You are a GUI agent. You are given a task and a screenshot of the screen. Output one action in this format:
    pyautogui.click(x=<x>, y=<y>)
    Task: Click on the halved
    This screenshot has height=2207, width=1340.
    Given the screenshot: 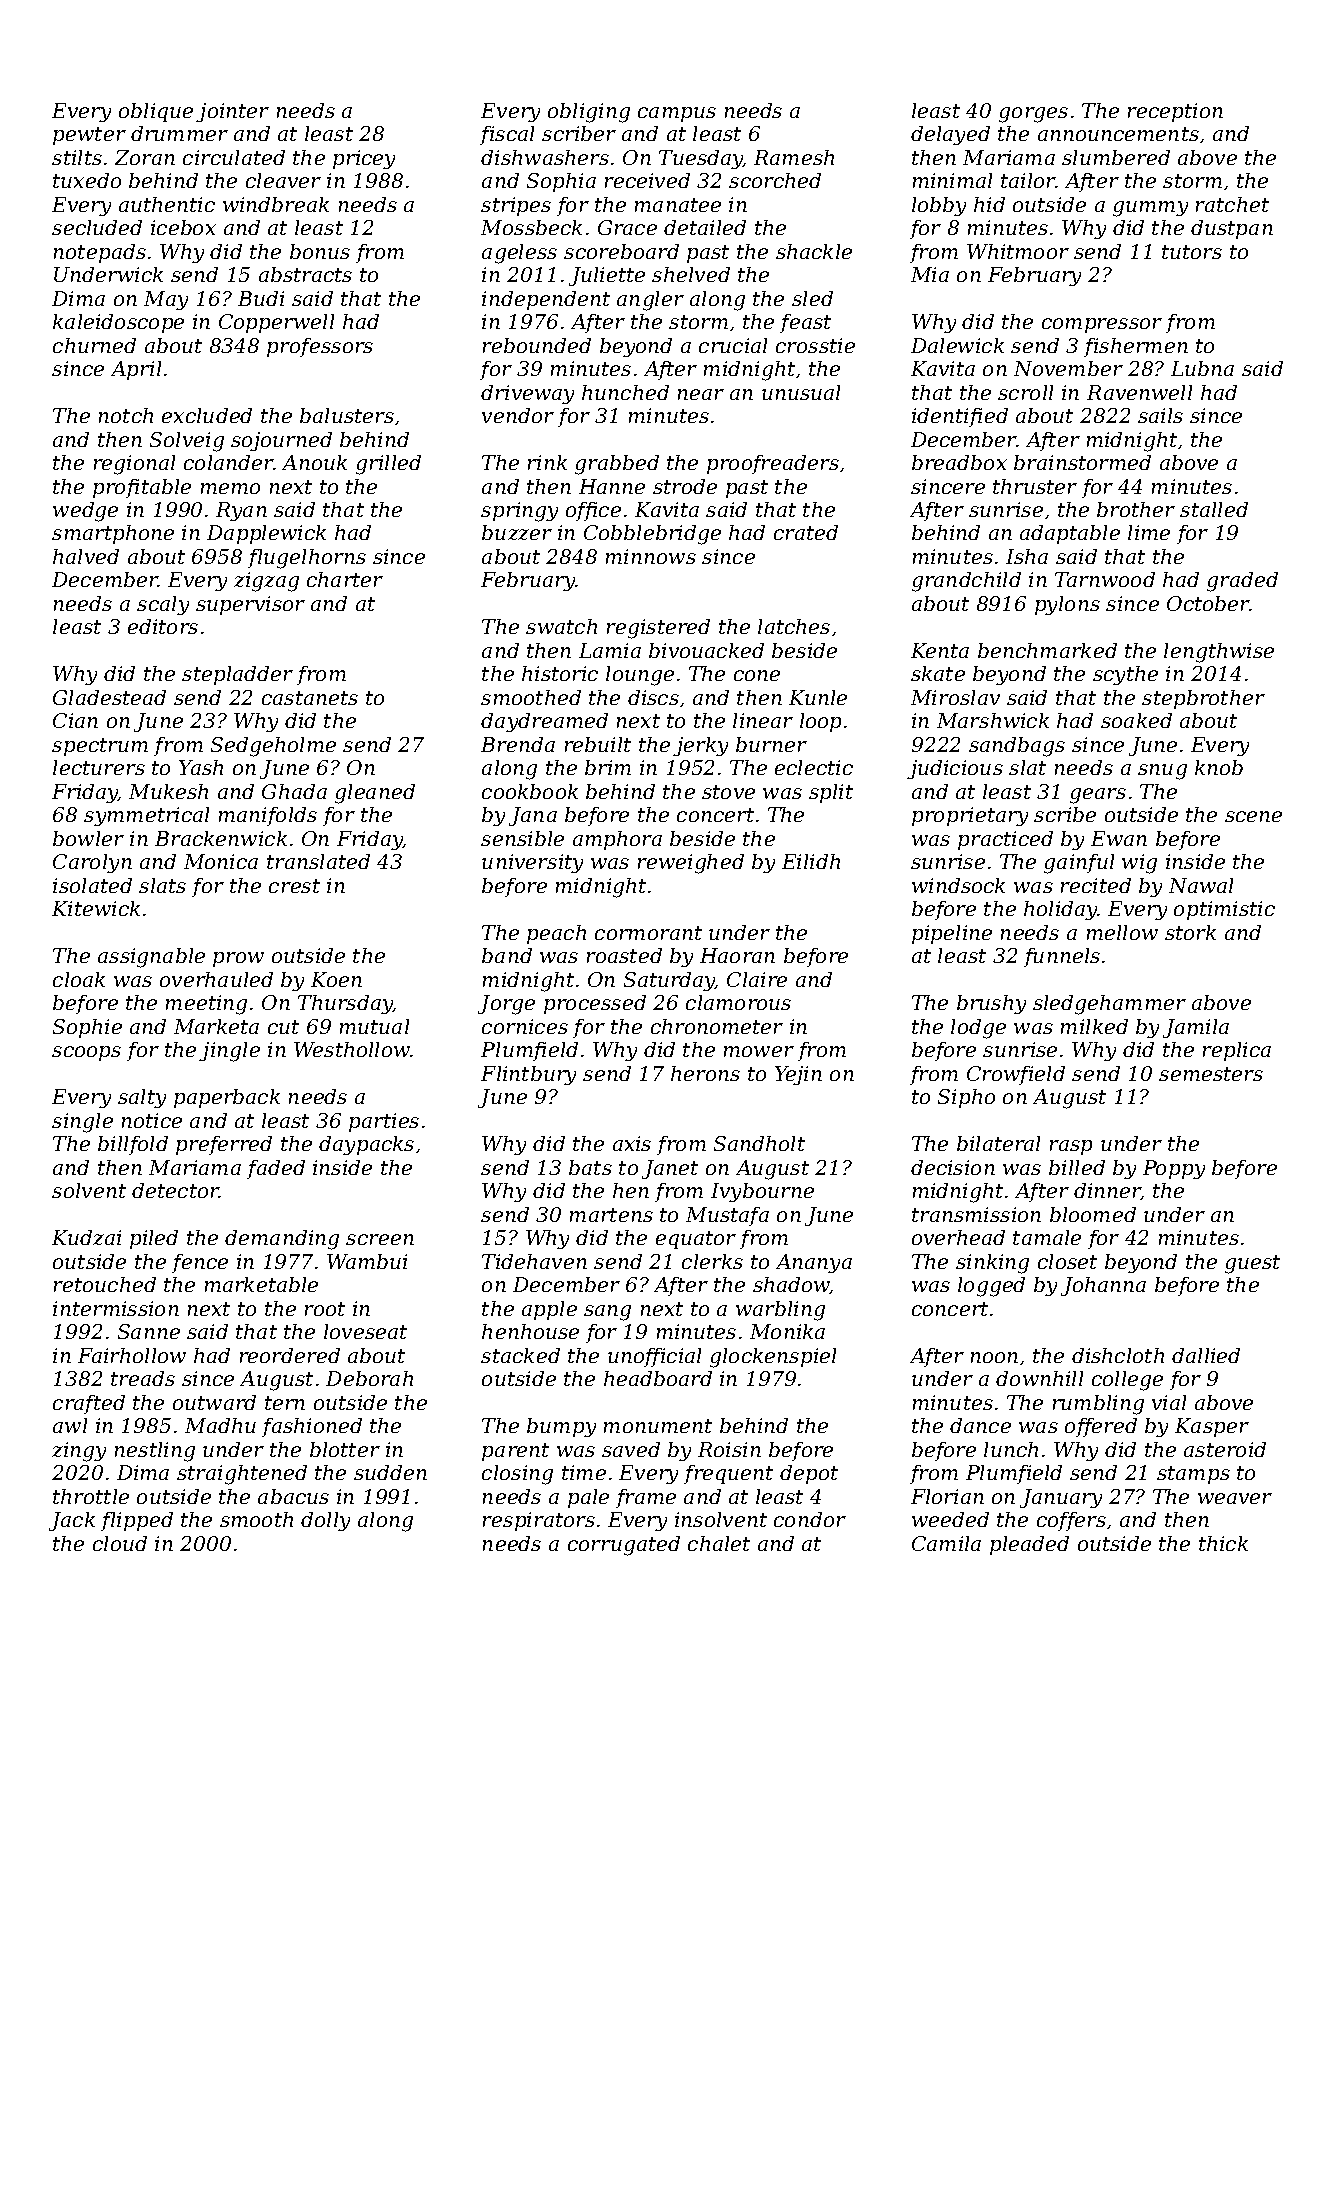 What is the action you would take?
    pyautogui.click(x=86, y=556)
